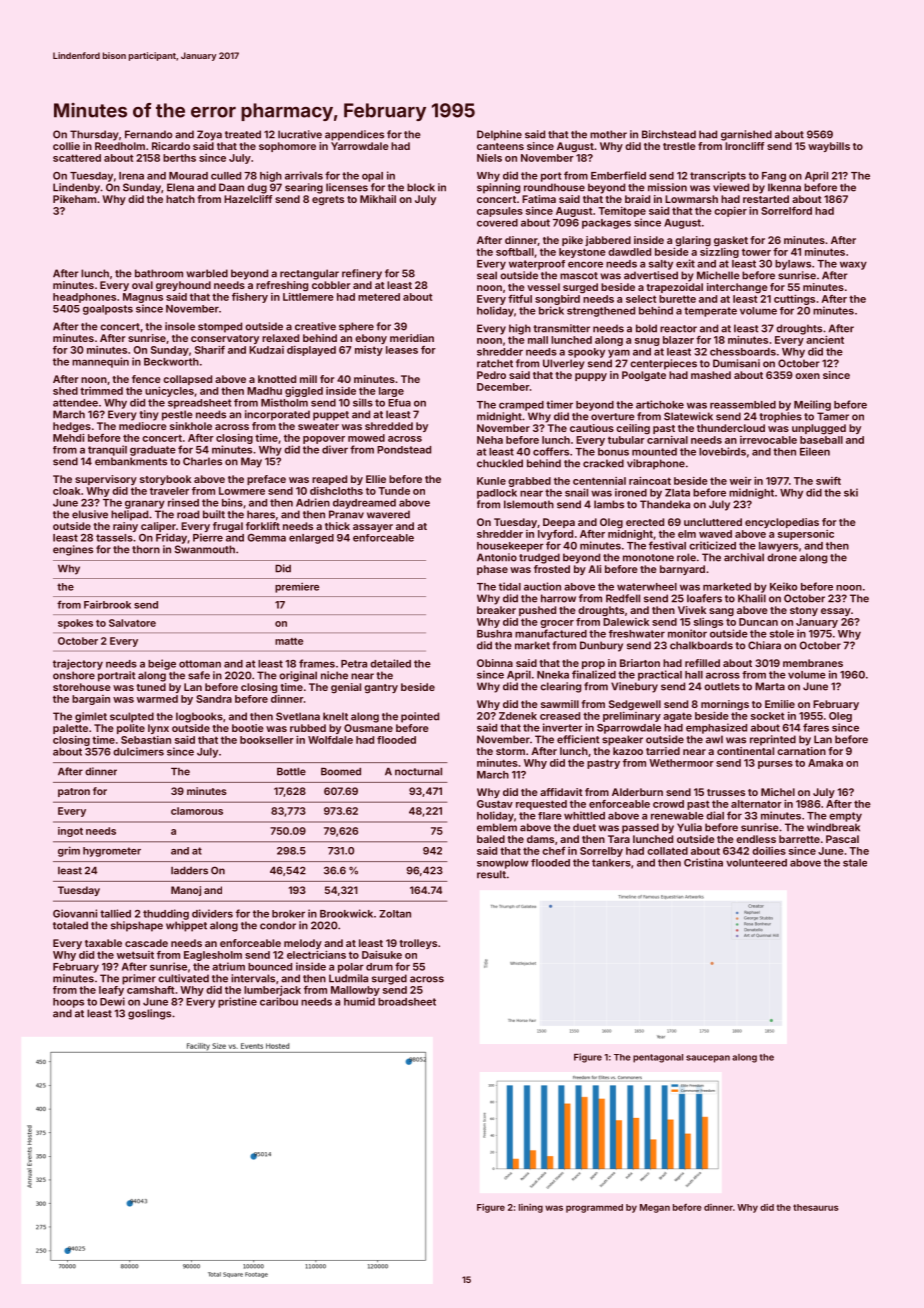  Describe the element at coordinates (667, 851) in the screenshot. I see `collated` at that location.
